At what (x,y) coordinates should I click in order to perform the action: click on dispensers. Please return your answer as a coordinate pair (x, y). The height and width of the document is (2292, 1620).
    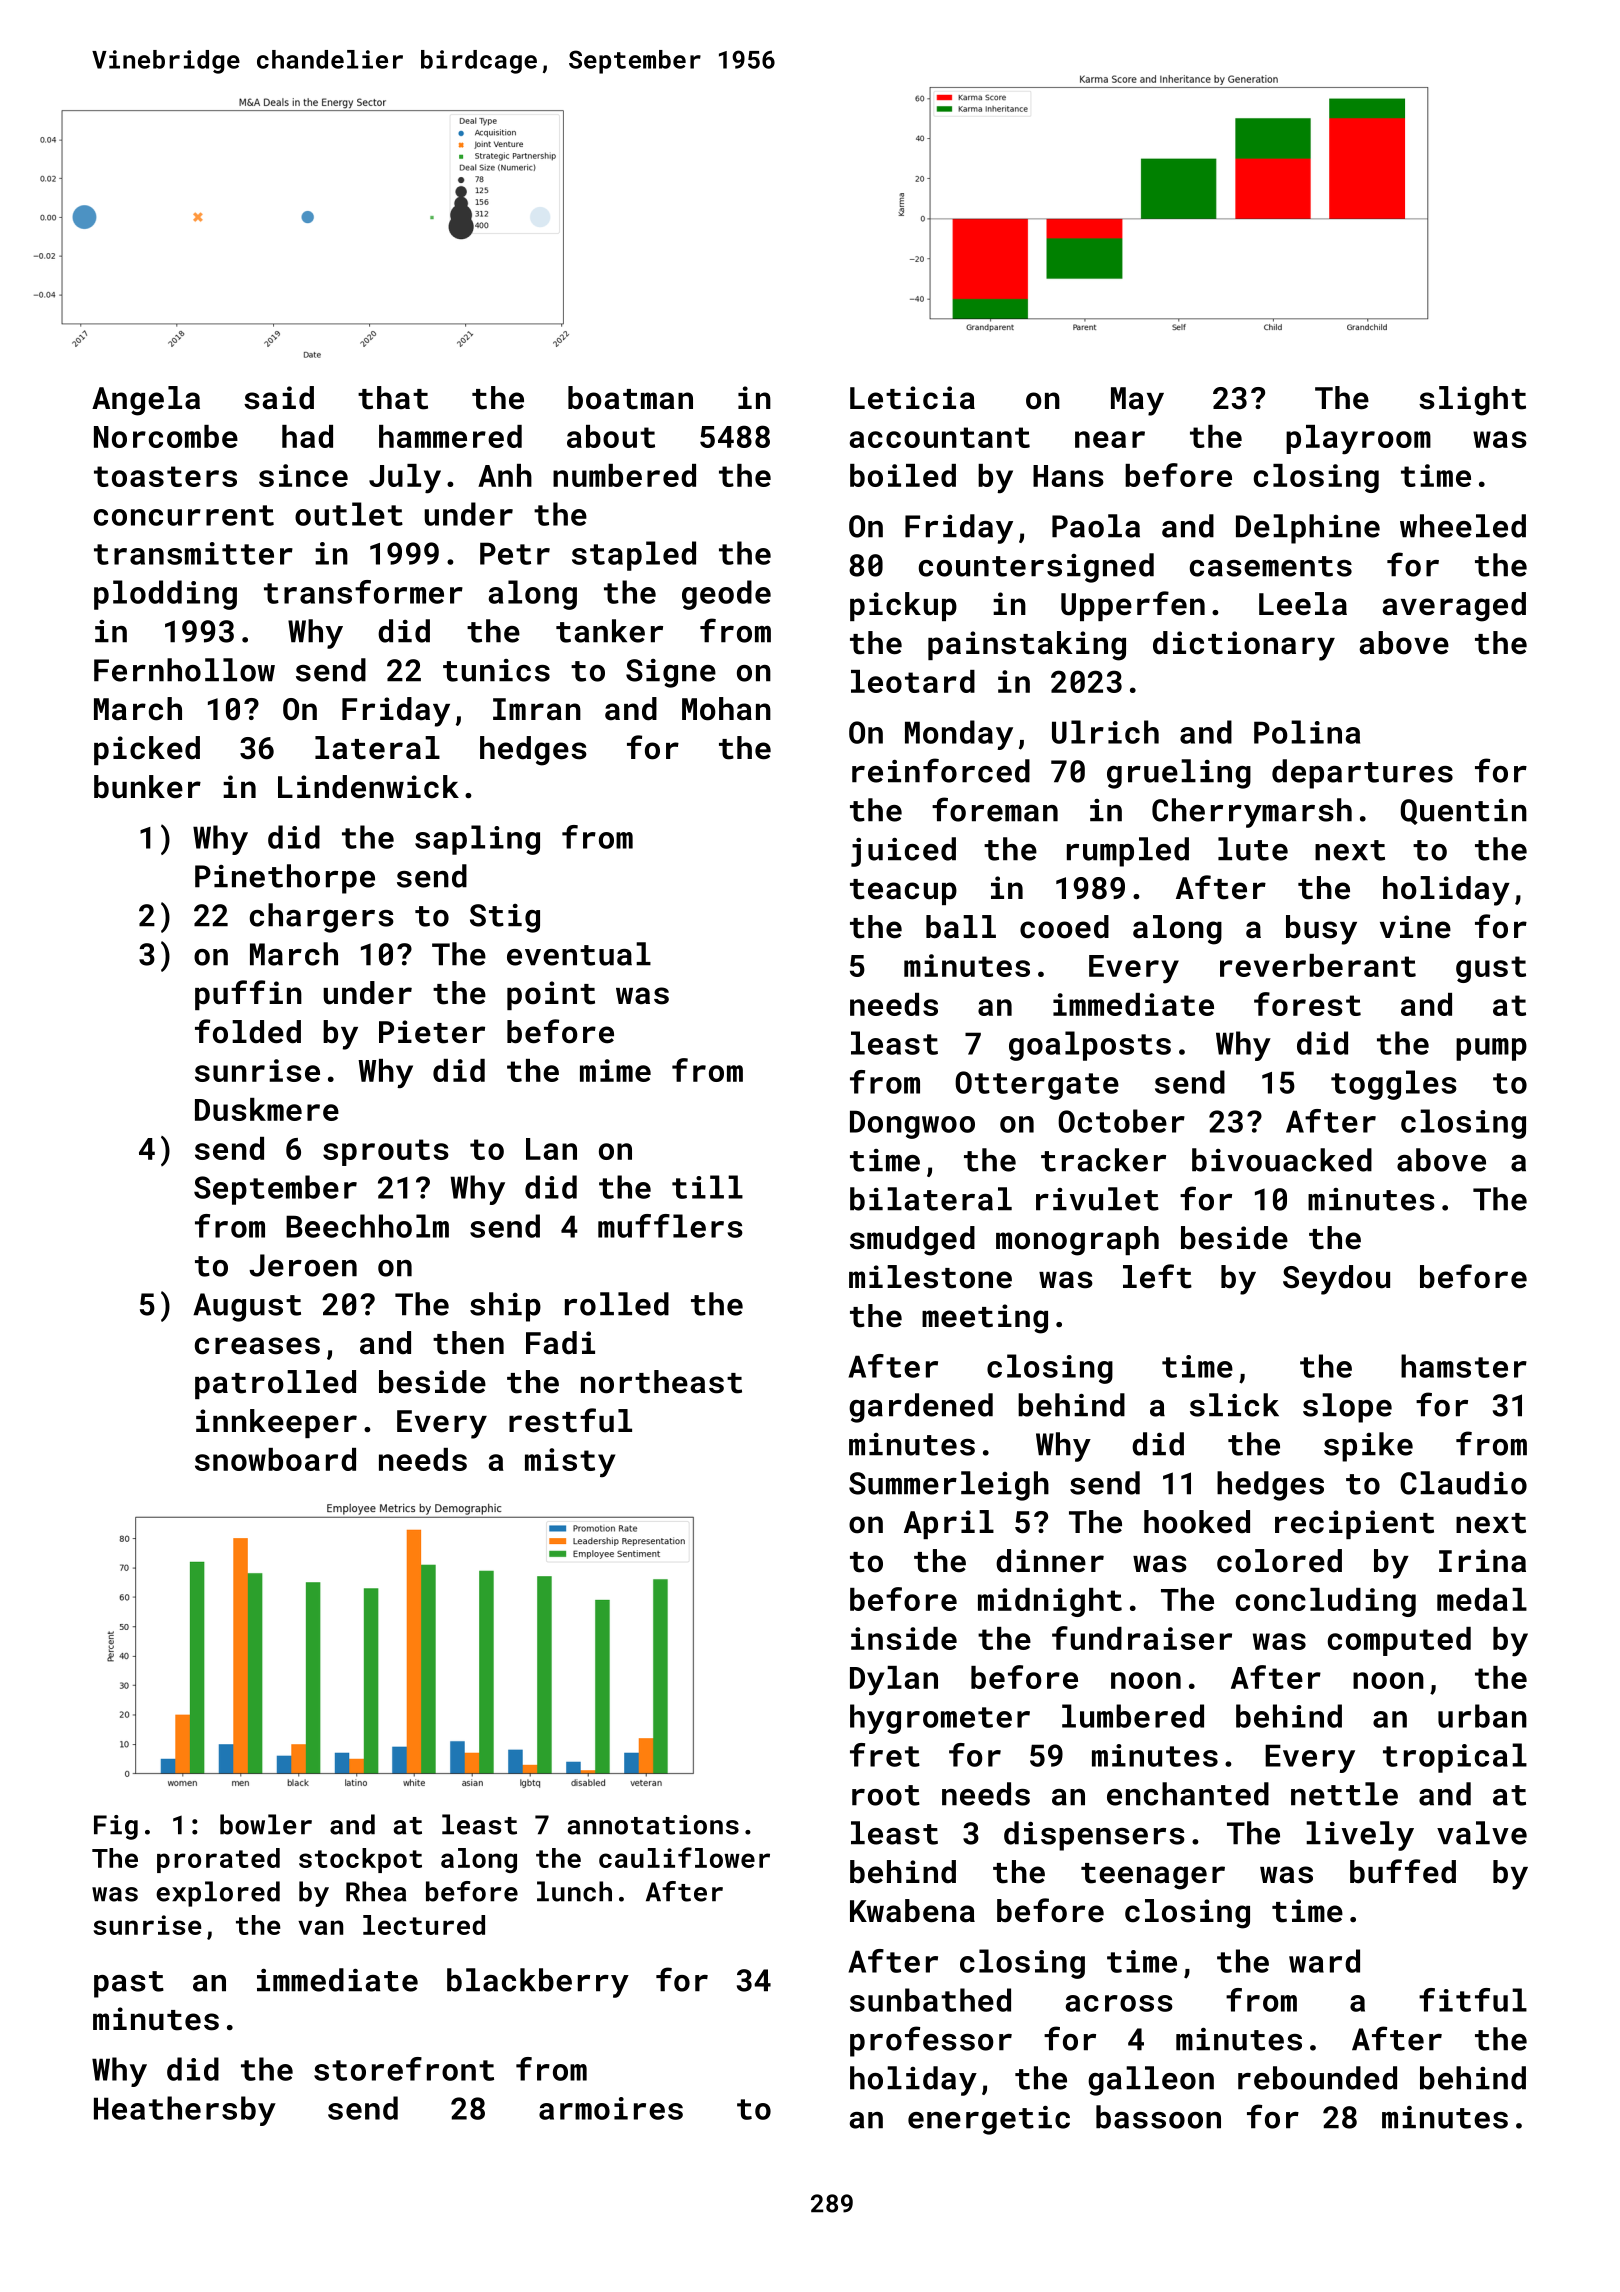
    Looking at the image, I should click on (1094, 1836).
